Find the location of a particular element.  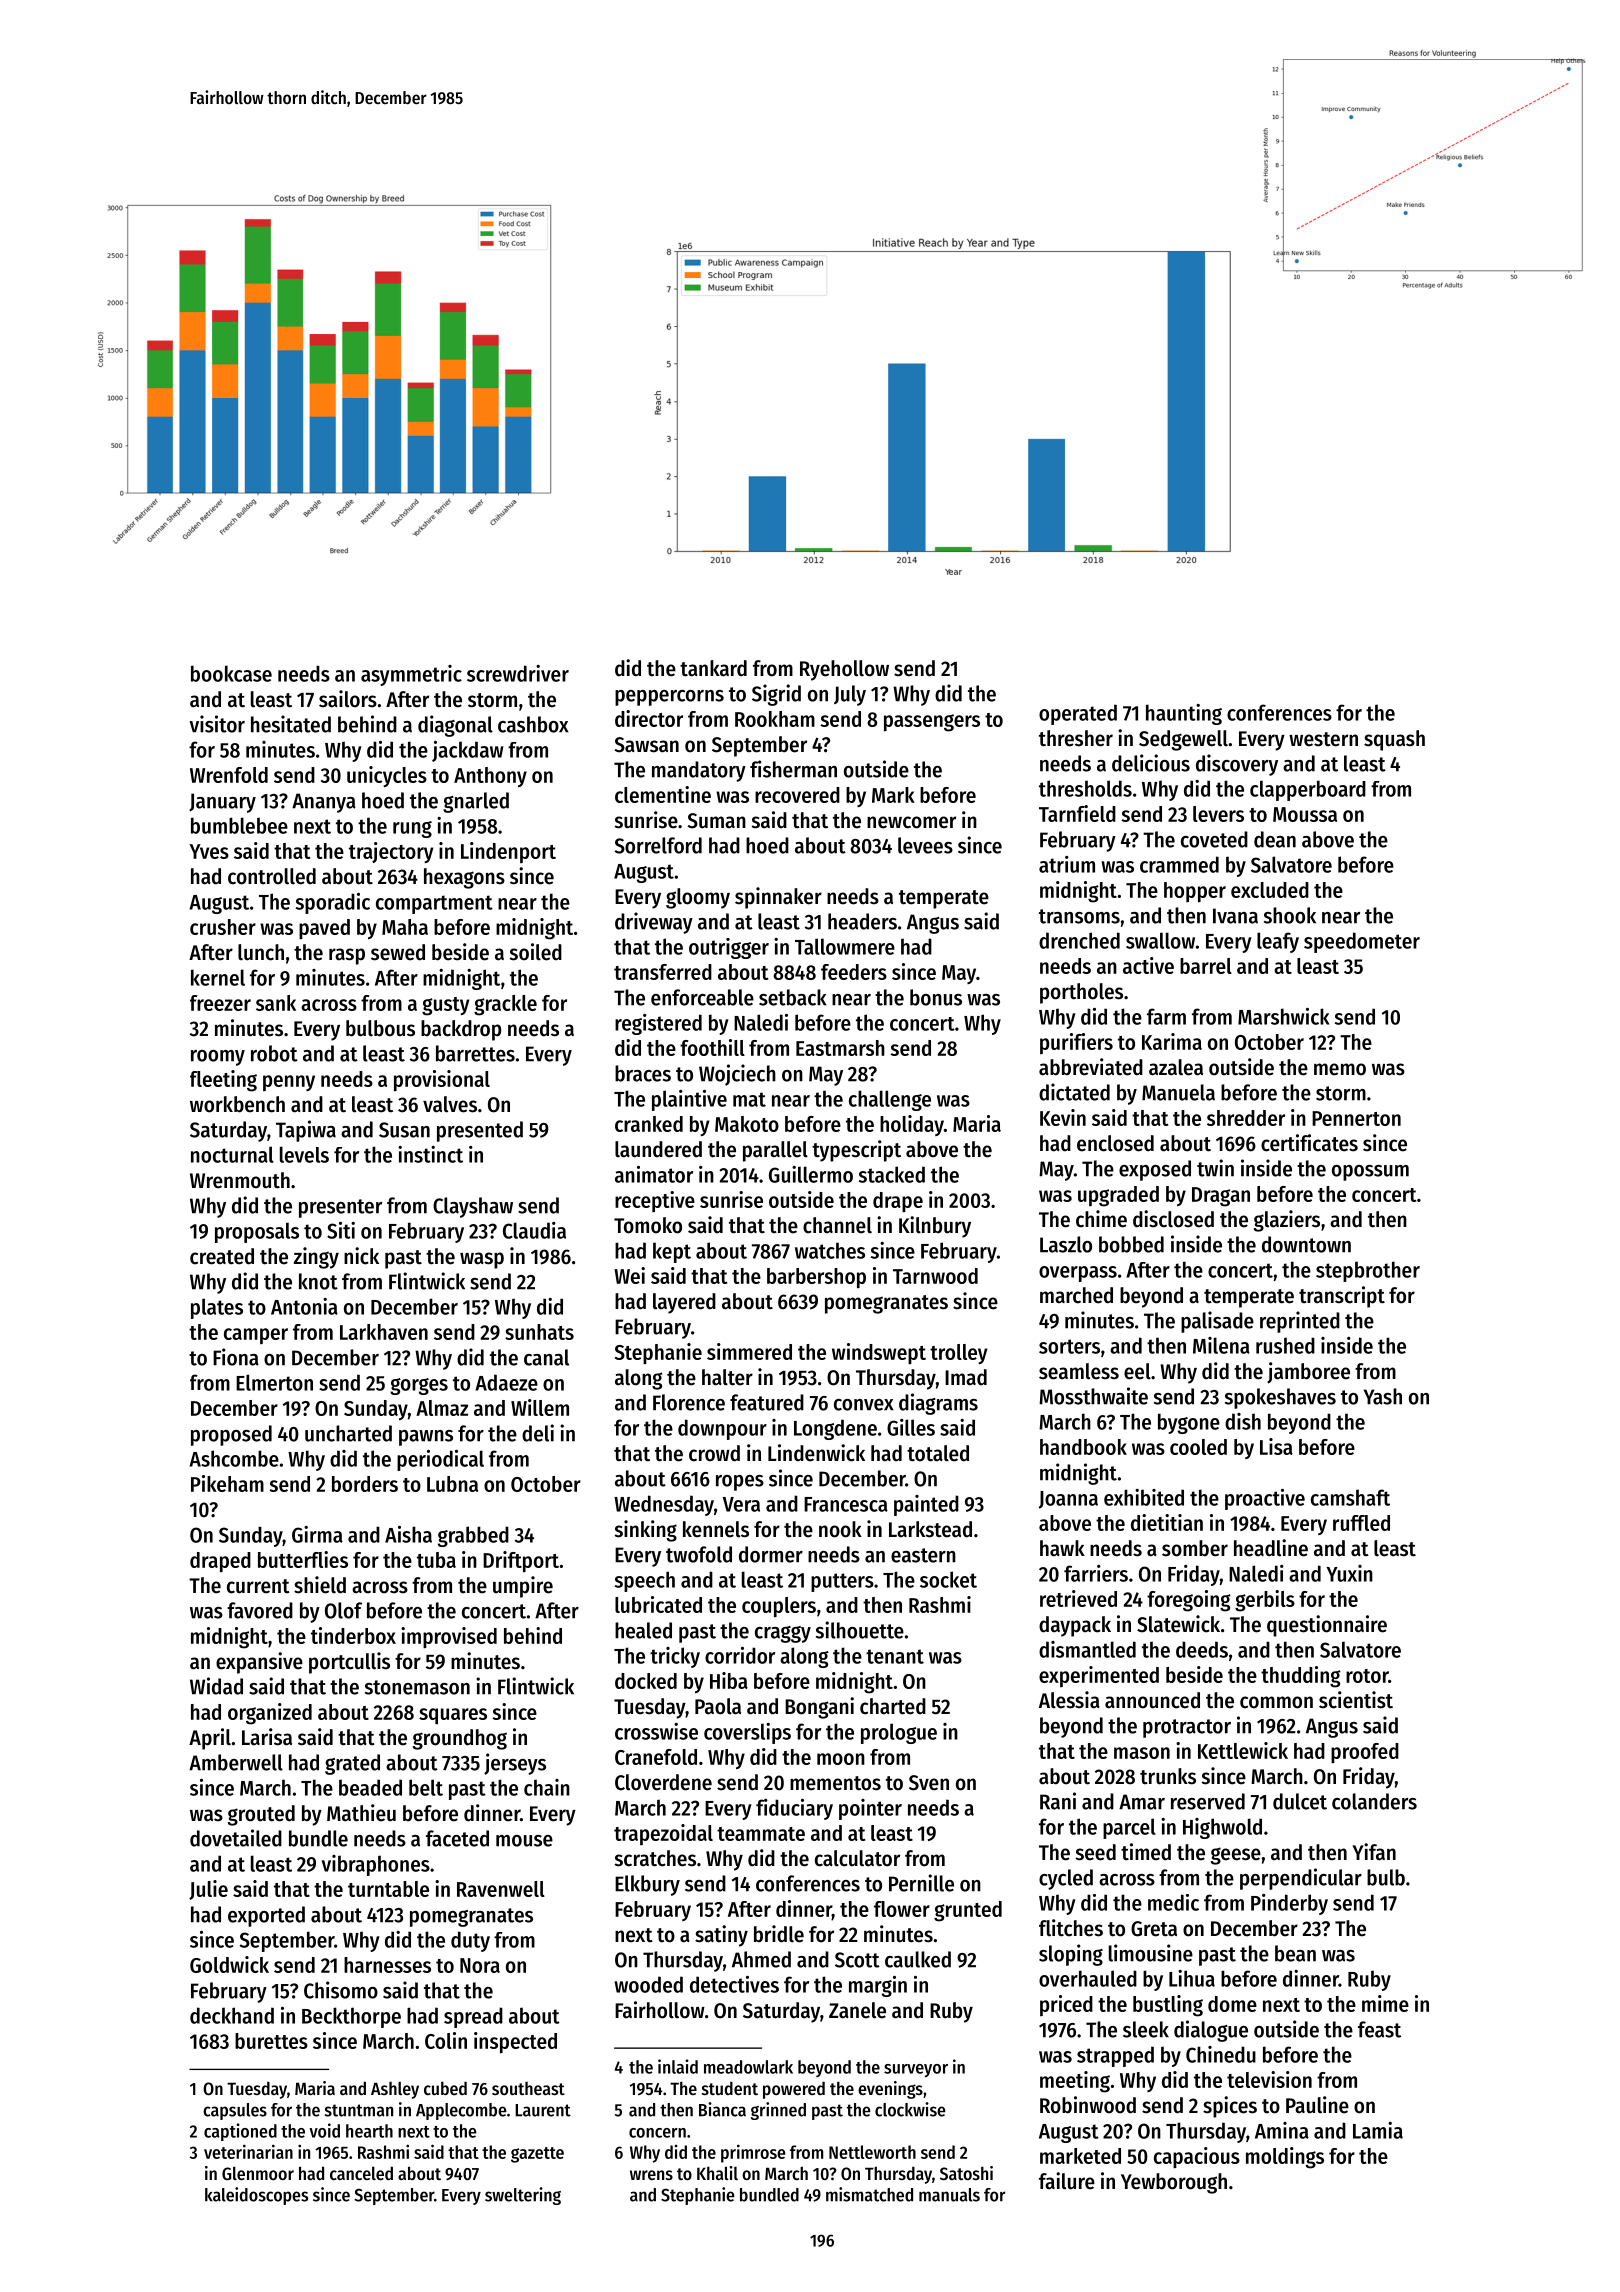

robot is located at coordinates (274, 1053).
